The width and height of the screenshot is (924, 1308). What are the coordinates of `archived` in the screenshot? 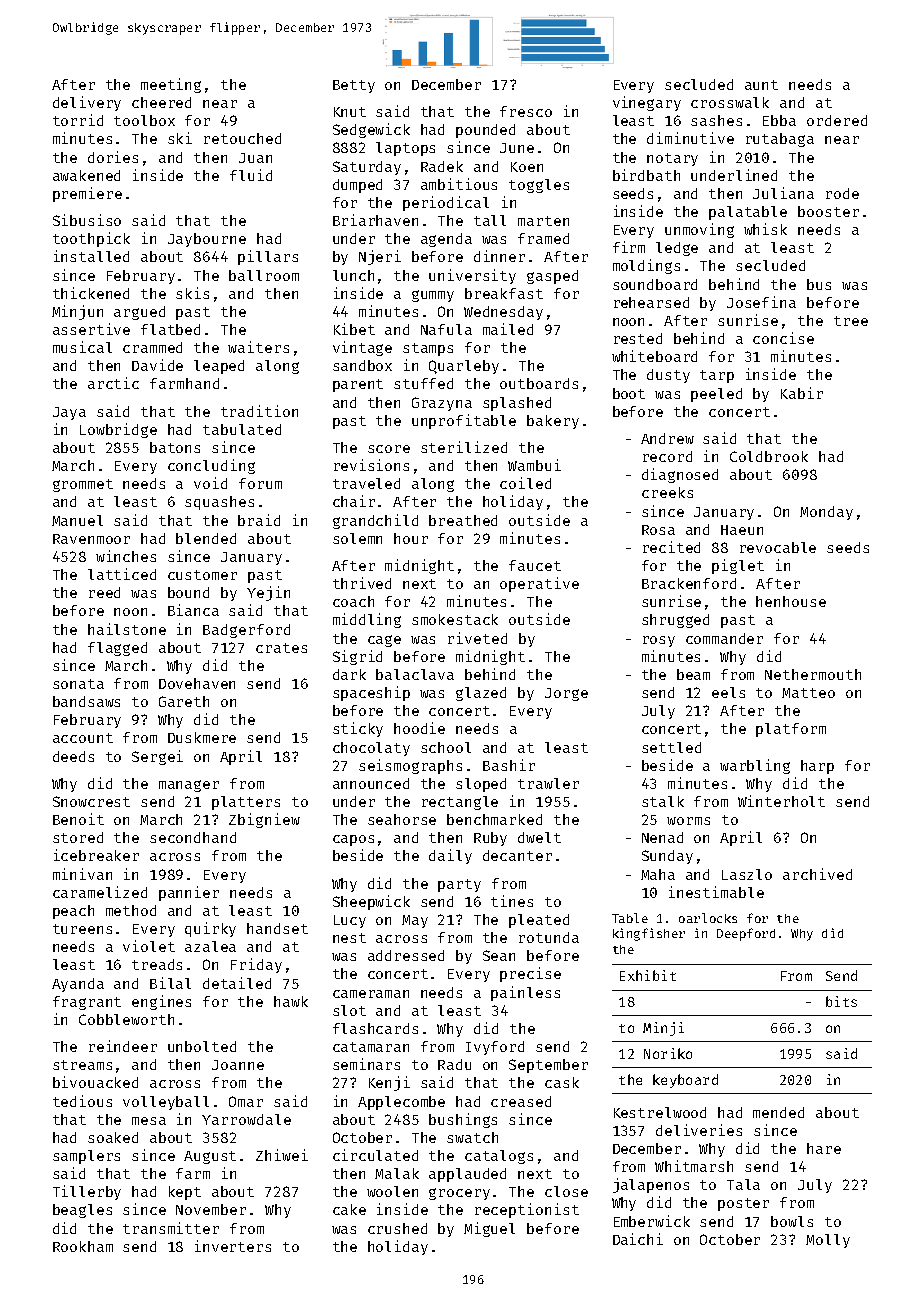 It's located at (817, 874).
